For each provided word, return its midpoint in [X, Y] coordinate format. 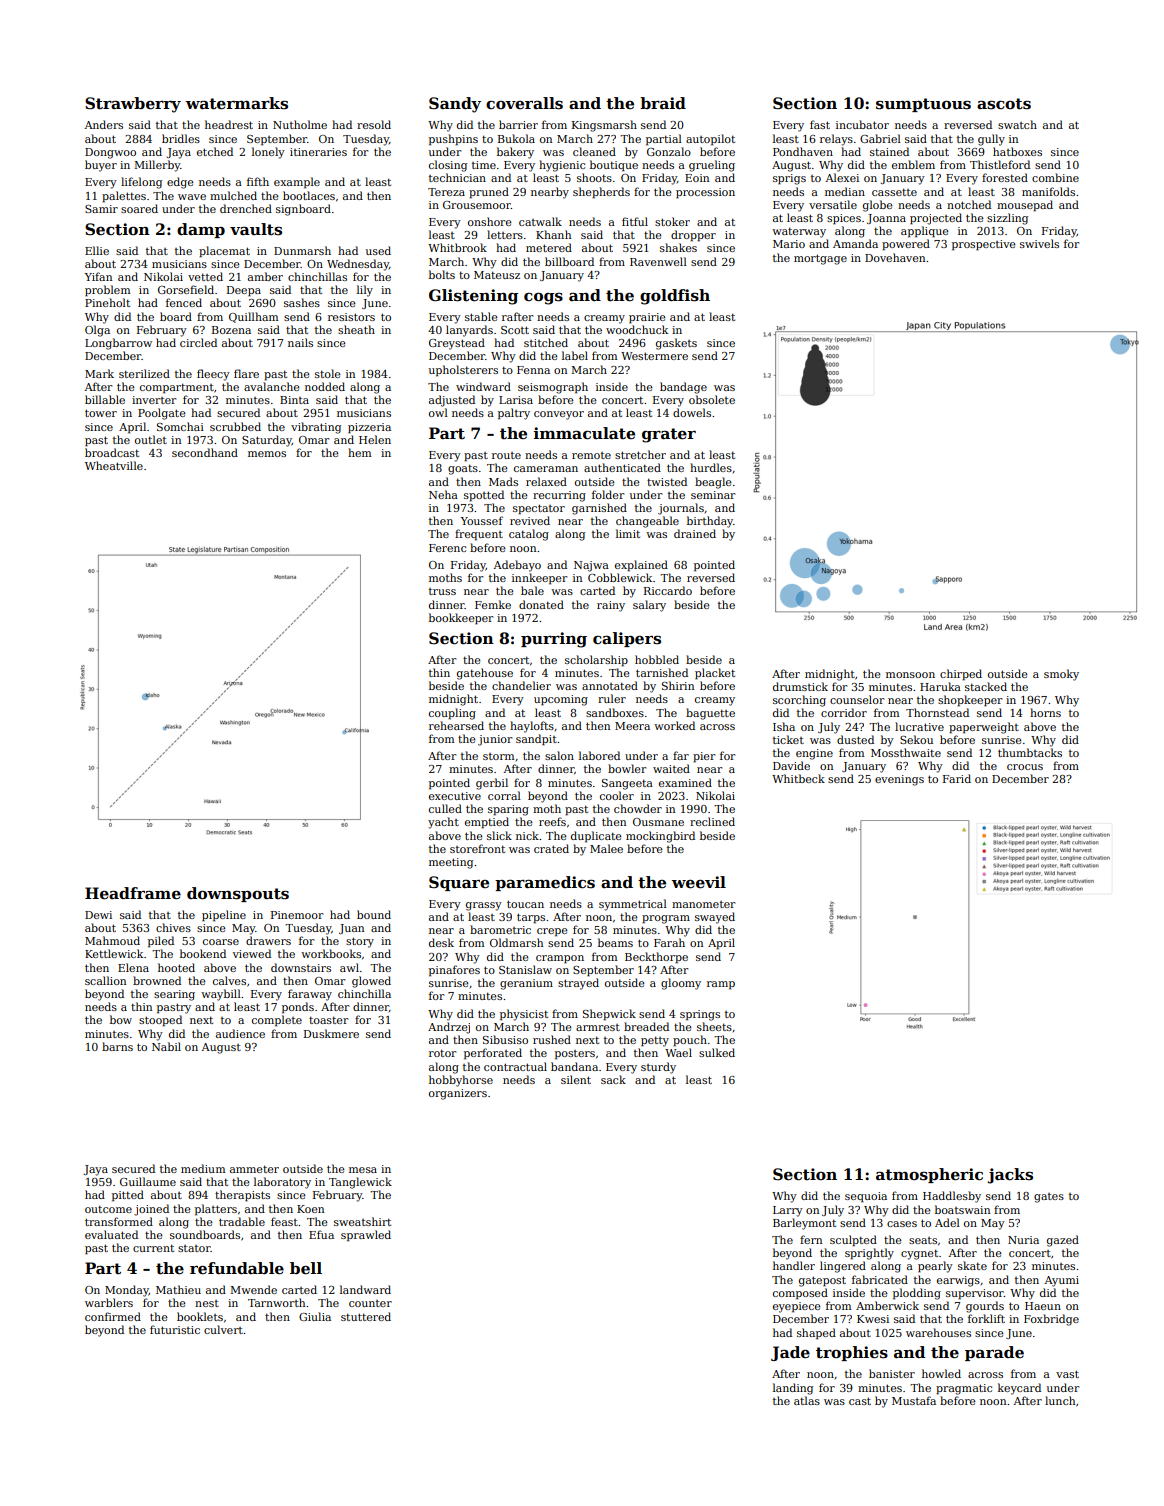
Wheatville [114, 465]
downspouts [238, 894]
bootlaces [309, 195]
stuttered [366, 1316]
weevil [699, 882]
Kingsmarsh [604, 126]
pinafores [454, 971]
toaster [328, 1020]
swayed [715, 918]
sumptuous [923, 105]
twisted [667, 481]
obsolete [712, 399]
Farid [957, 778]
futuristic [175, 1329]
